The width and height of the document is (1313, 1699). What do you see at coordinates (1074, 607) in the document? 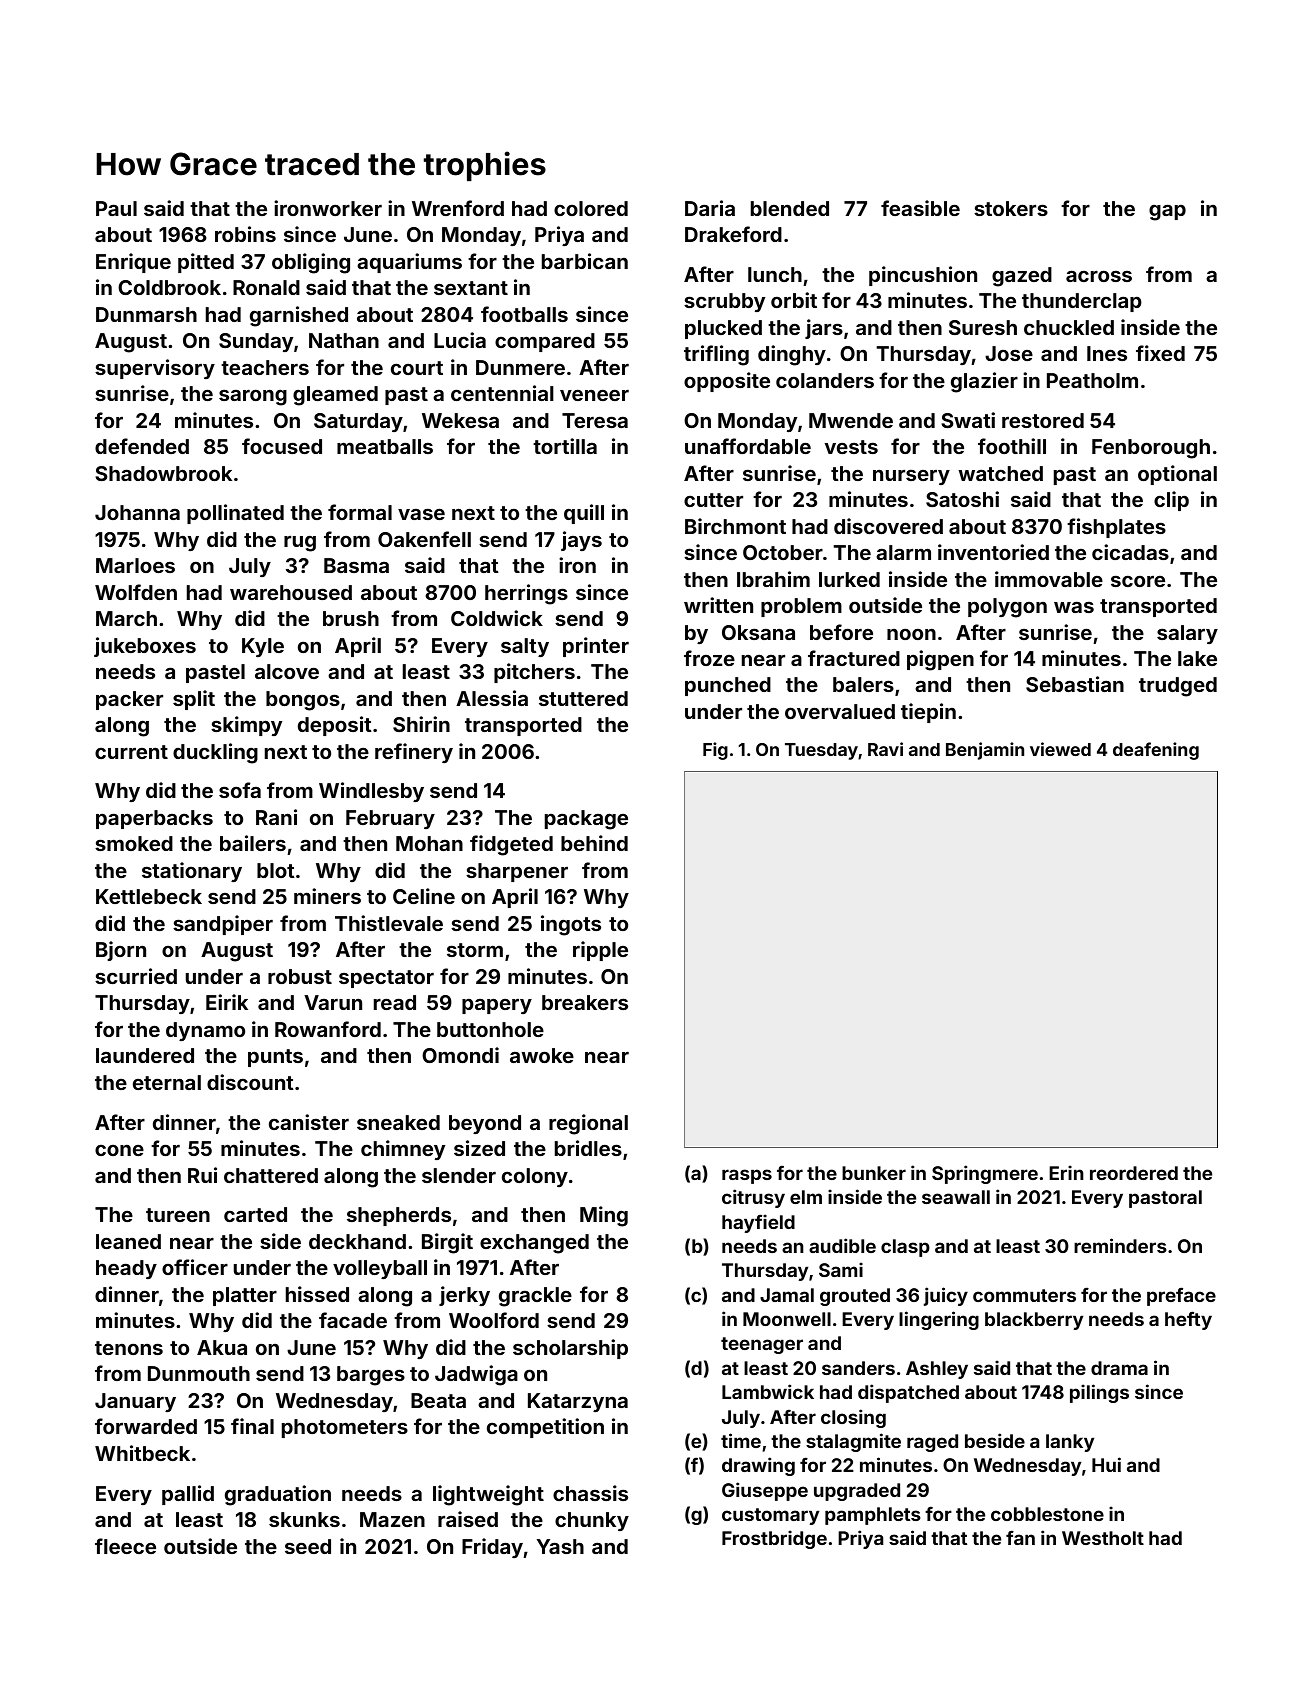
I see `was` at bounding box center [1074, 607].
